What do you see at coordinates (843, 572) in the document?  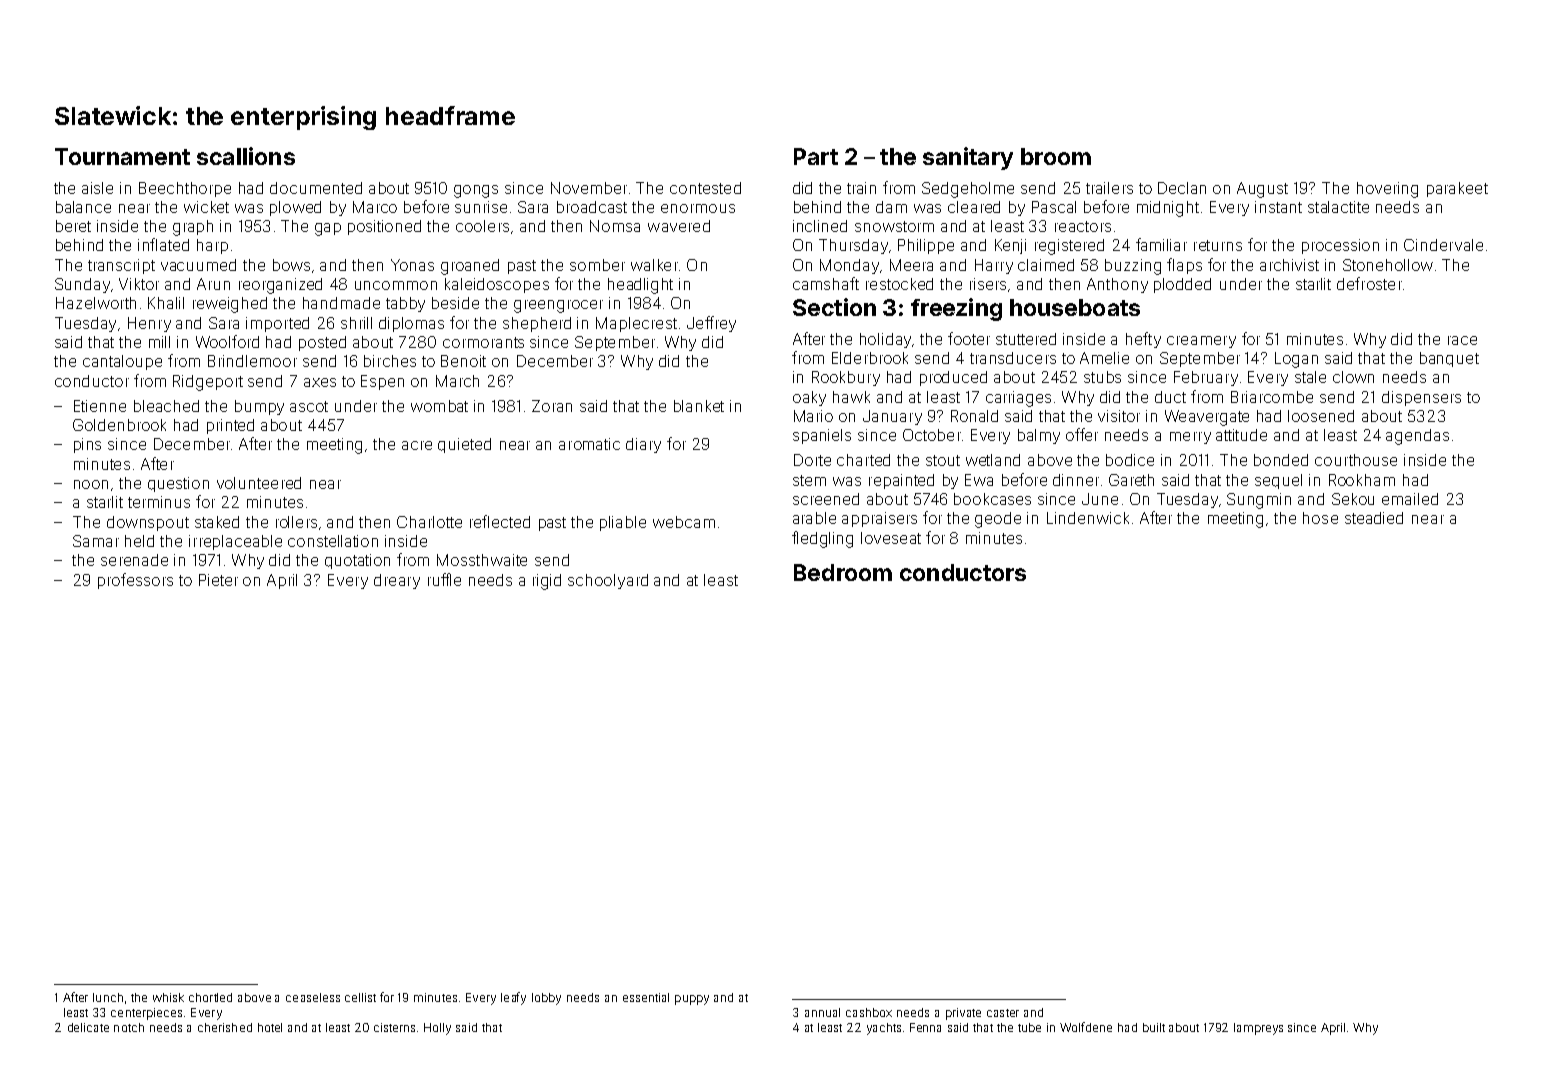 I see `Bedroom` at bounding box center [843, 572].
